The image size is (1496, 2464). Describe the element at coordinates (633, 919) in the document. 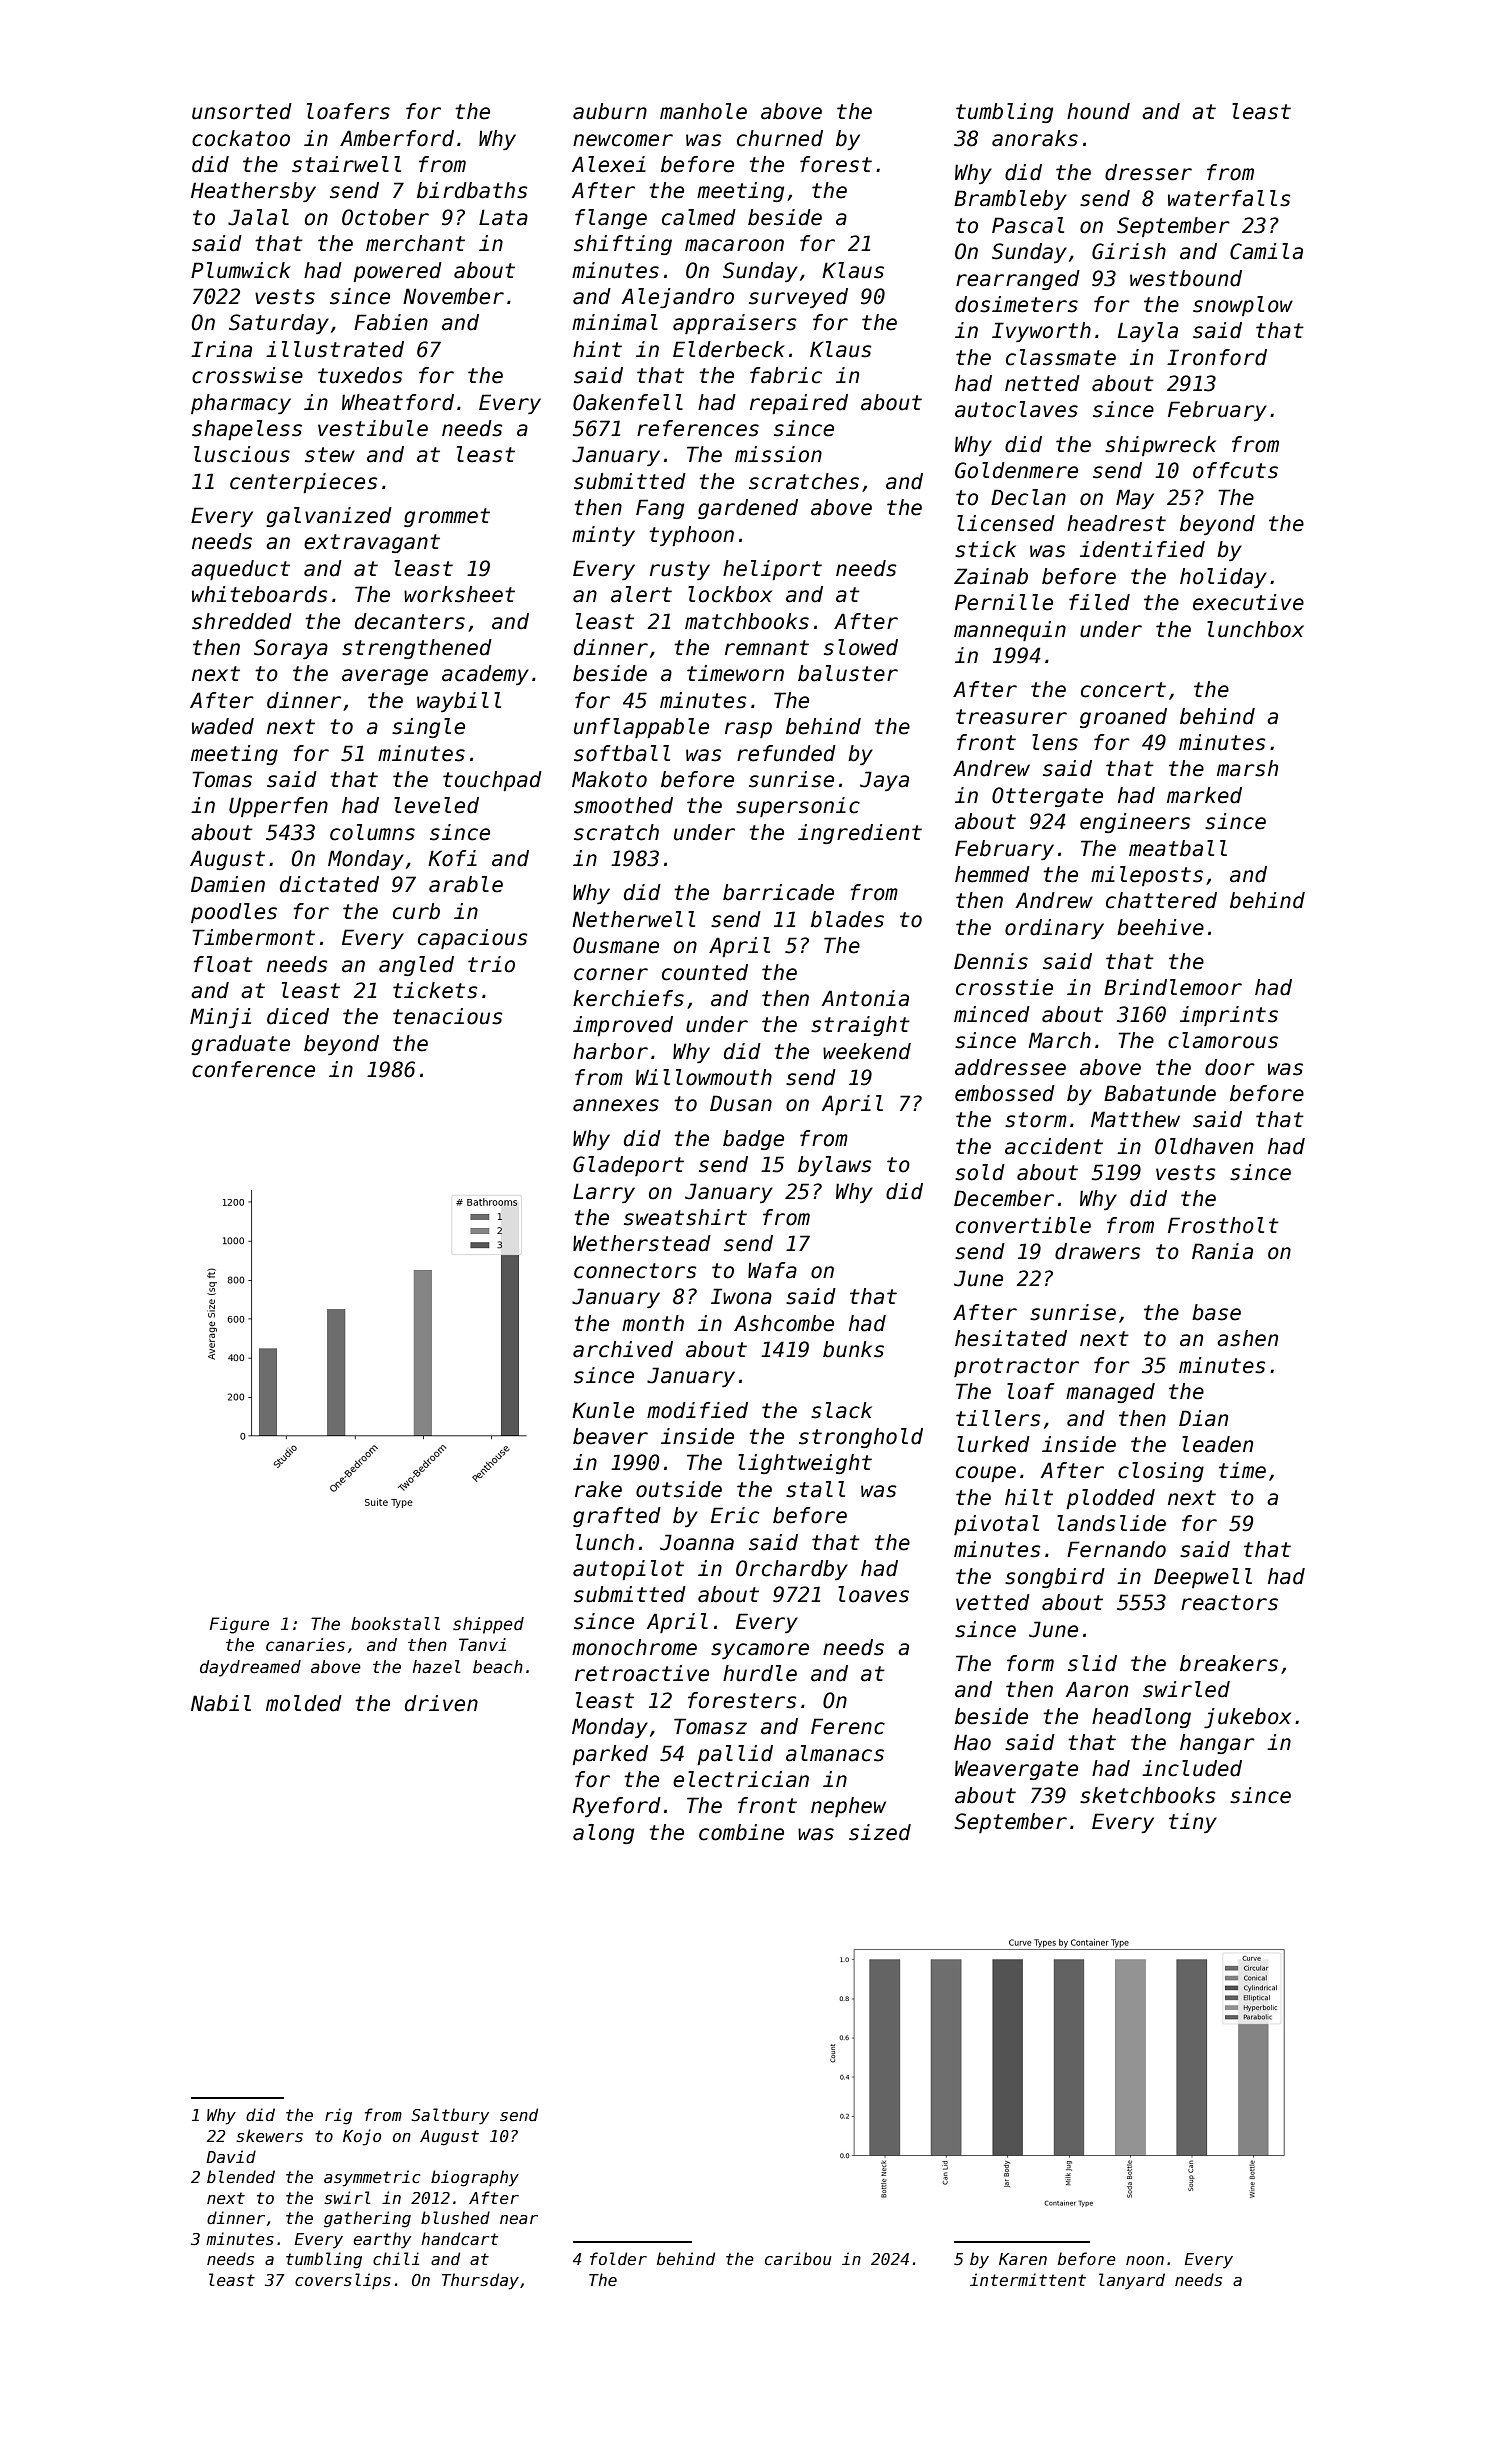

I see `Netherwell` at that location.
